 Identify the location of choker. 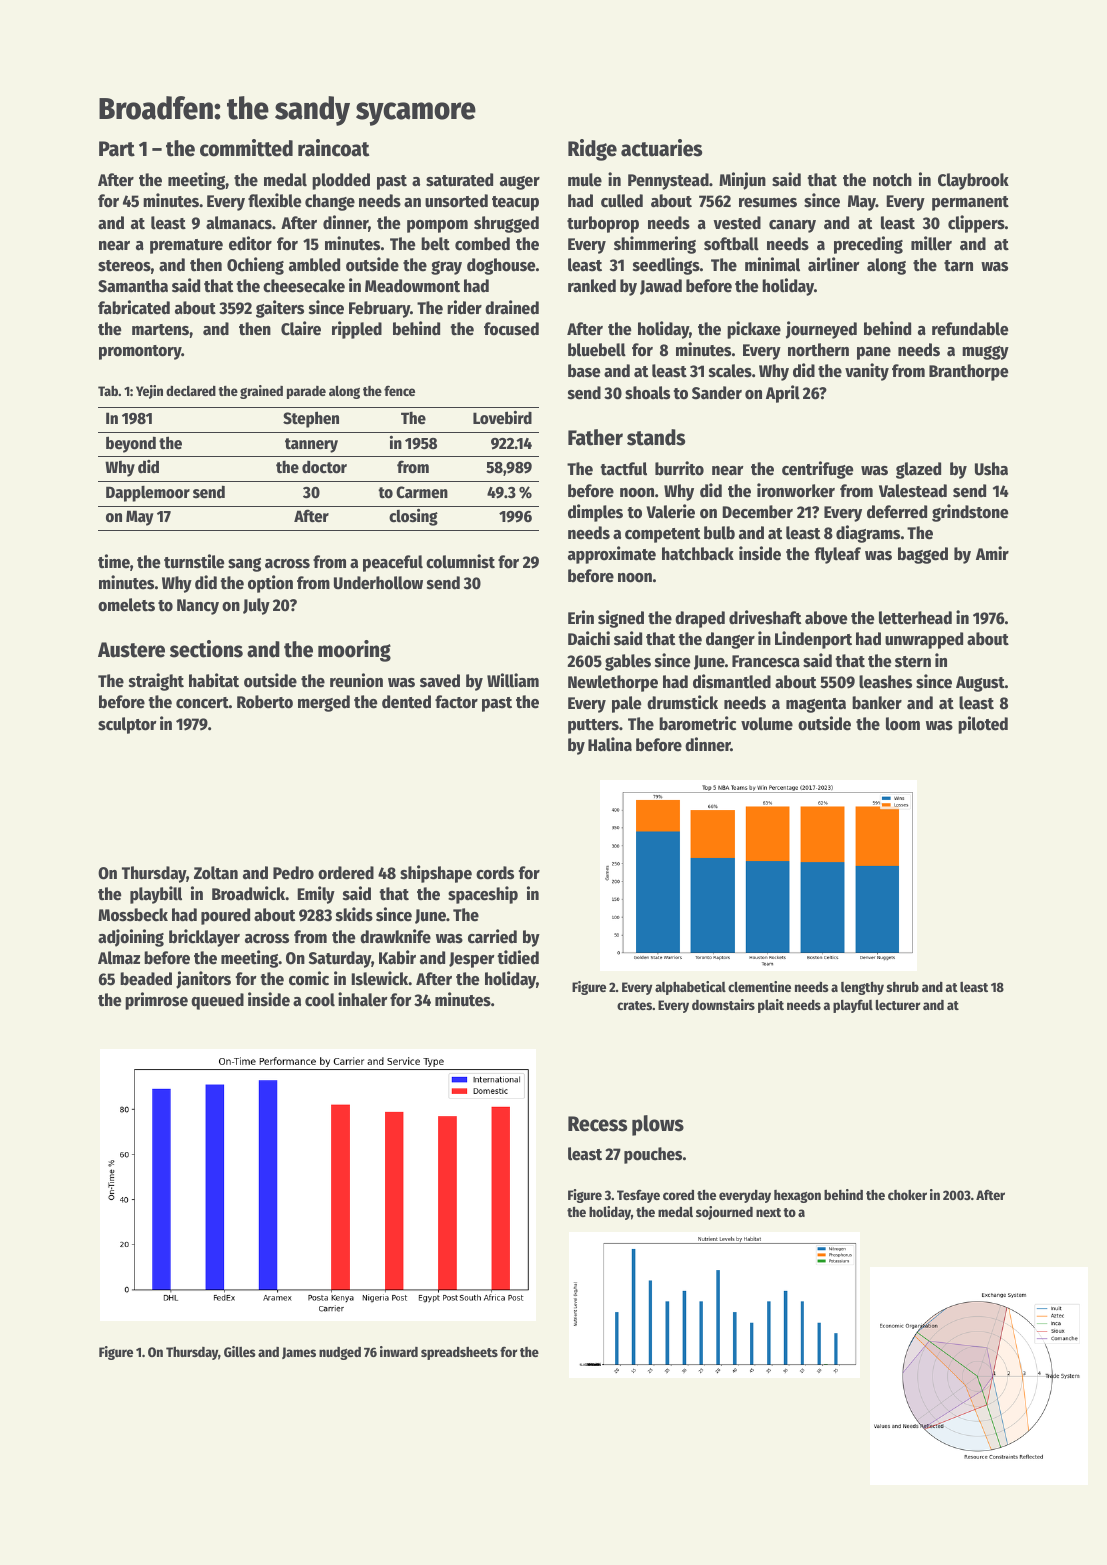
(907, 1194).
